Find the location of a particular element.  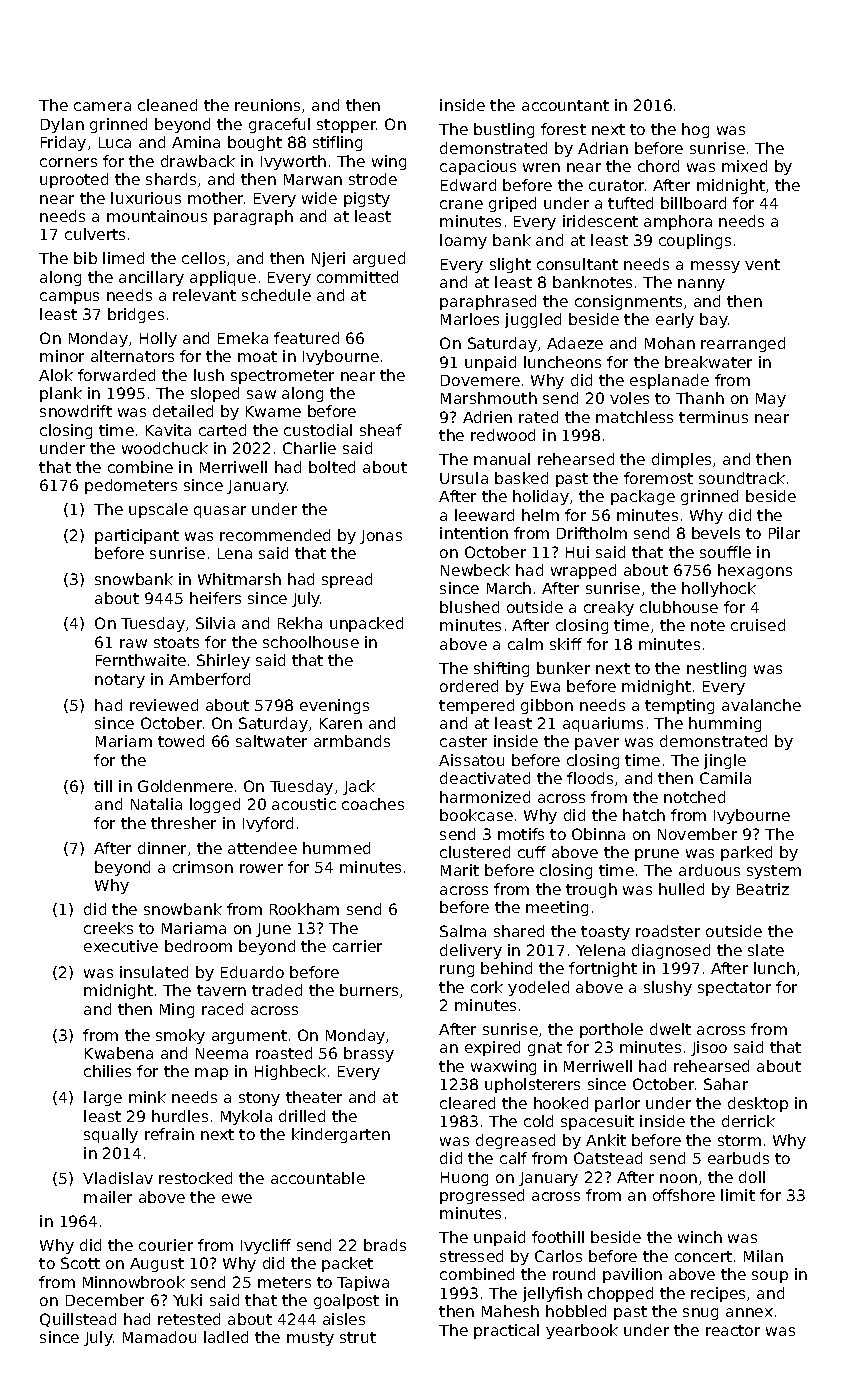

Luca is located at coordinates (115, 142).
